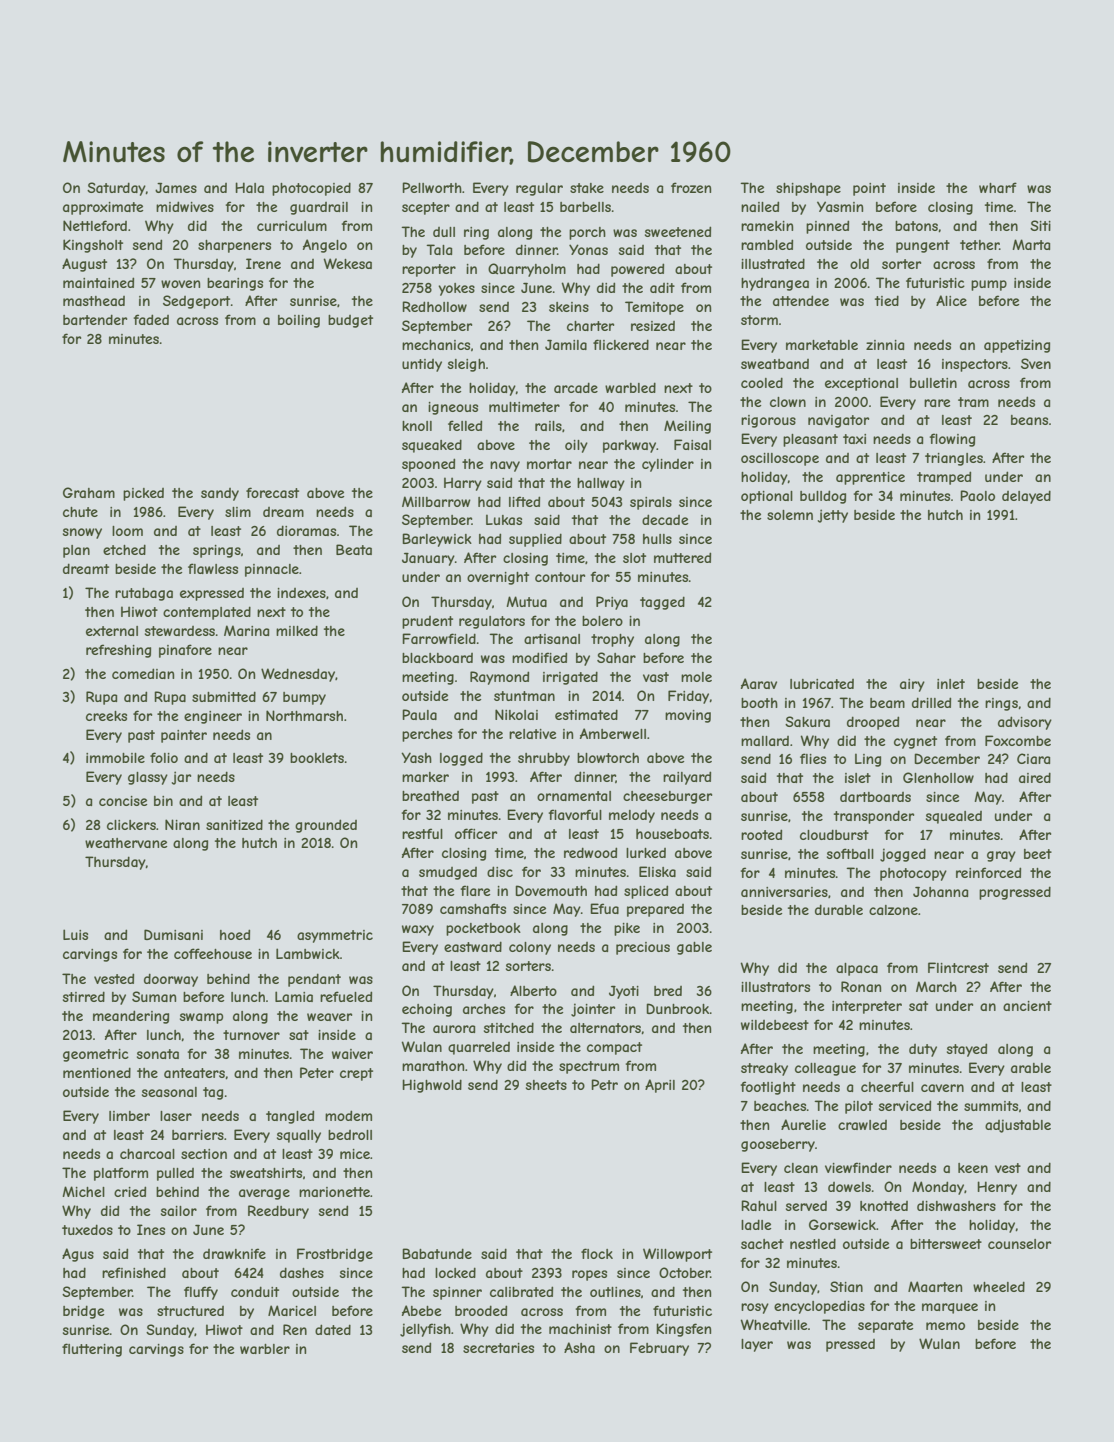  What do you see at coordinates (224, 696) in the document?
I see `submitted` at bounding box center [224, 696].
